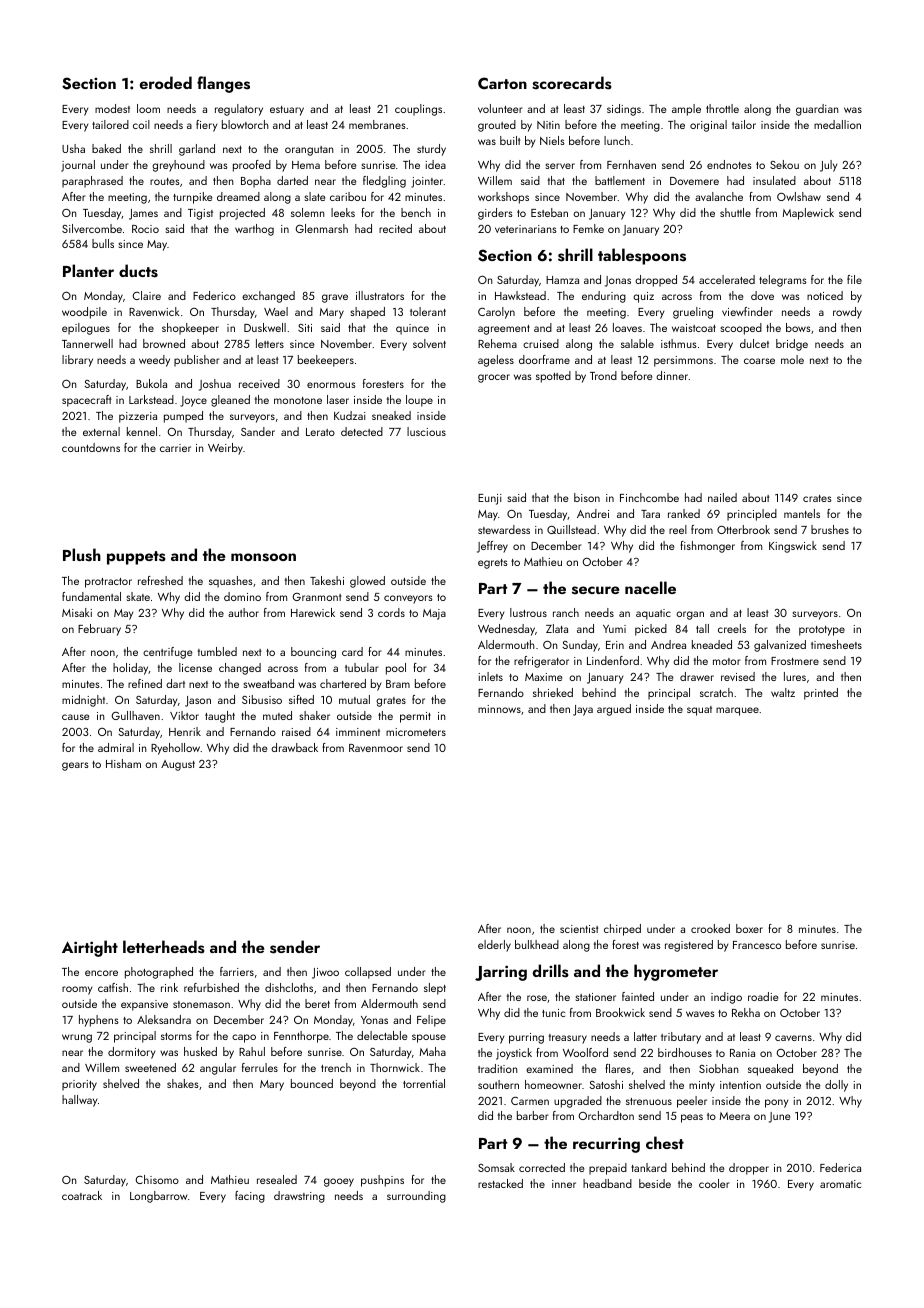 This page has height=1308, width=924. What do you see at coordinates (165, 181) in the page?
I see `routes` at bounding box center [165, 181].
